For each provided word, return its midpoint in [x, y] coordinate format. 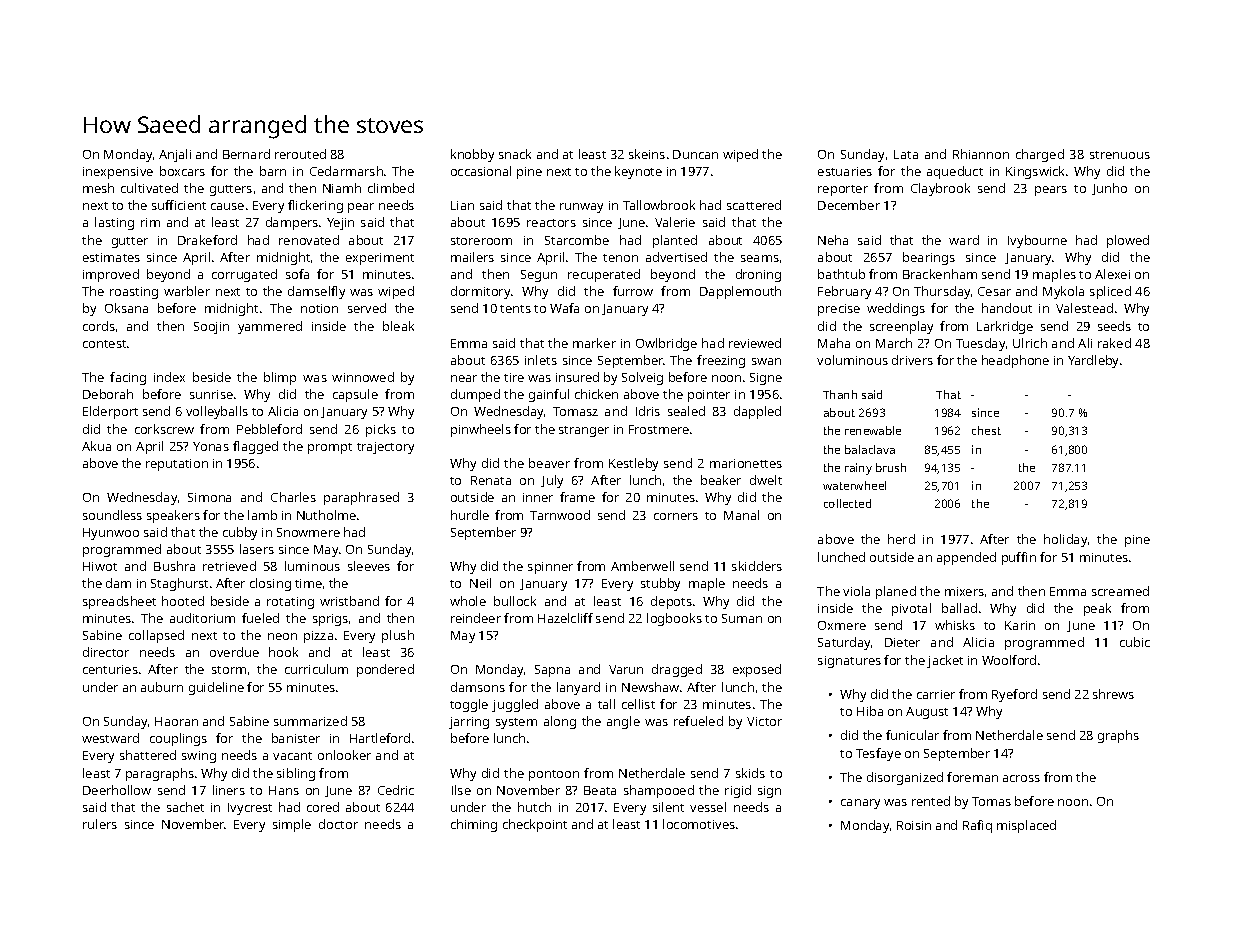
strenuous [1120, 155]
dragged [677, 670]
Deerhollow [117, 790]
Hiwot [100, 566]
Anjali [175, 155]
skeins [647, 154]
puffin [1019, 558]
